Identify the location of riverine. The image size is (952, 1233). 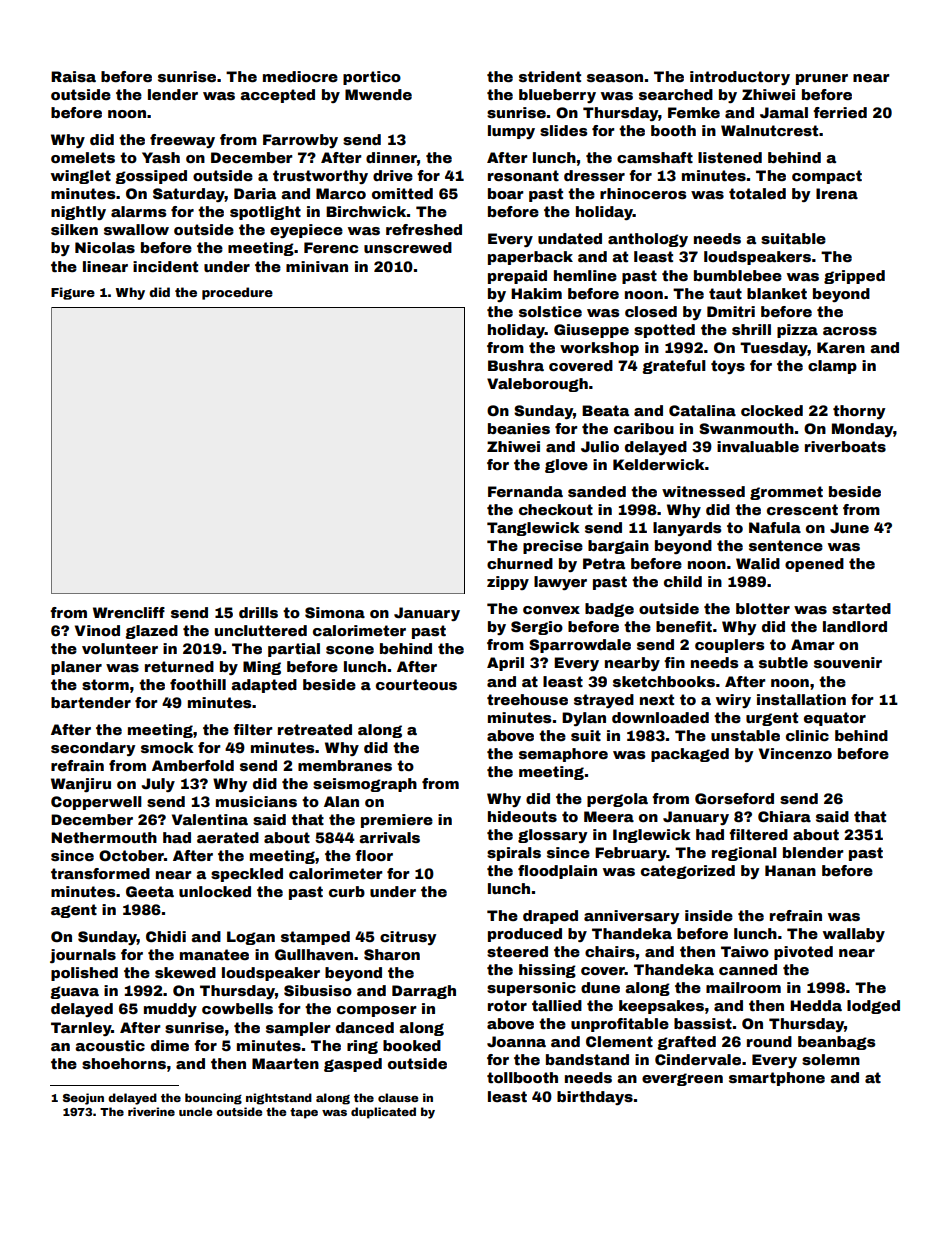
(151, 1111).
